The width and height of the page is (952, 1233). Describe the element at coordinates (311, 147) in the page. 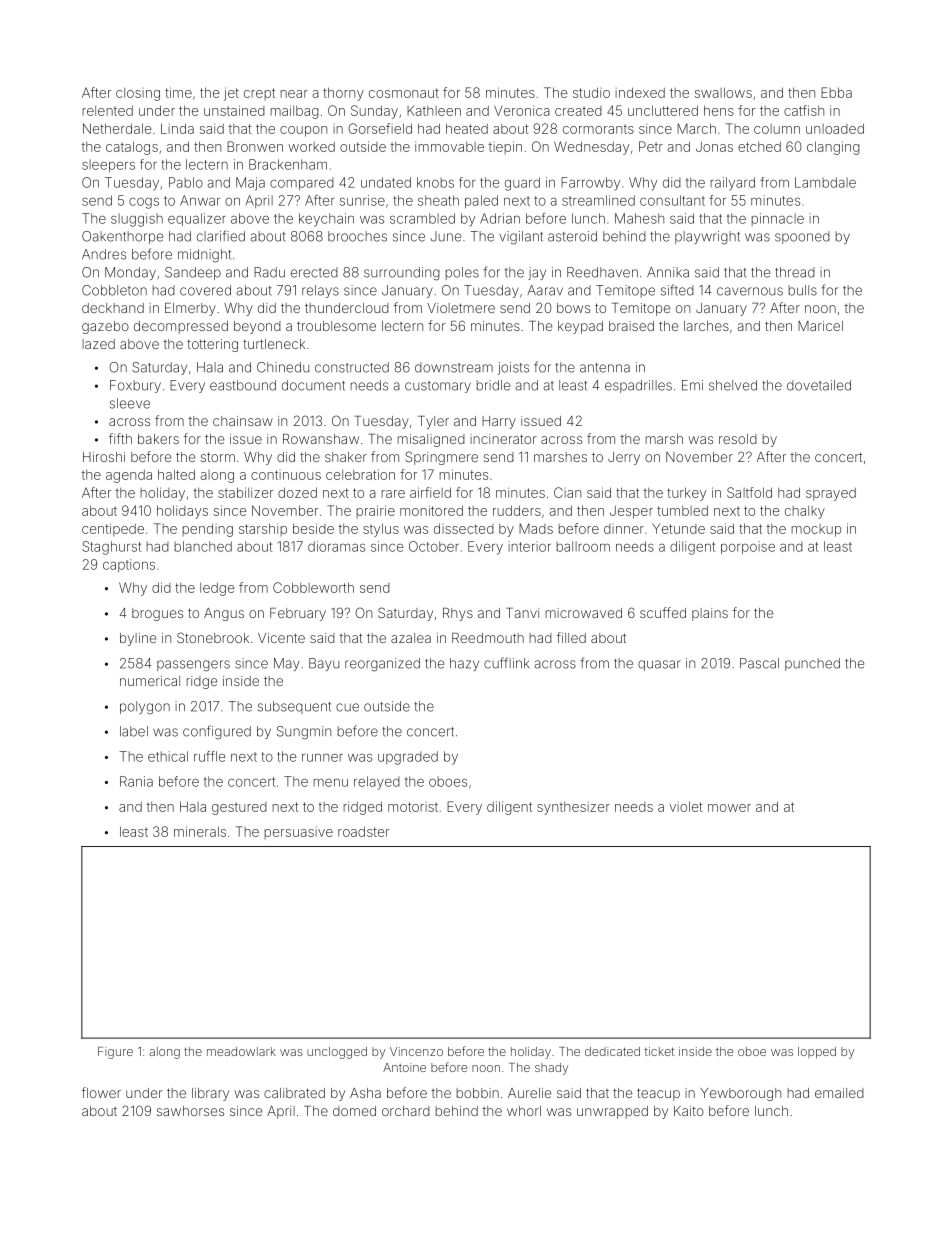

I see `worked` at that location.
